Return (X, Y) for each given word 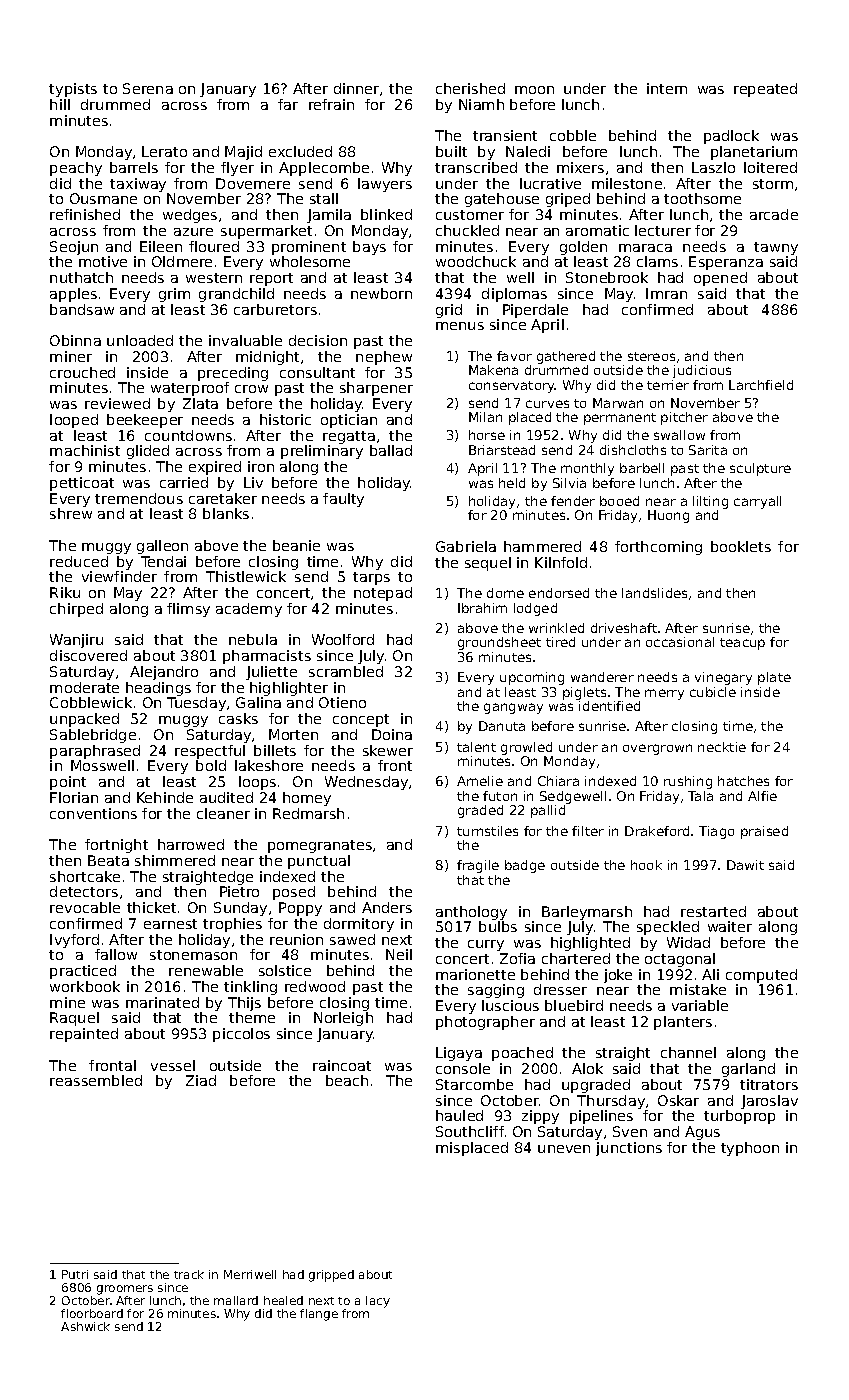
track (189, 1274)
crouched (82, 372)
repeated (765, 90)
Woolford (343, 639)
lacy (378, 1302)
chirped (76, 610)
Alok (587, 1068)
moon (534, 90)
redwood (315, 986)
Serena (148, 88)
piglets (584, 693)
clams (657, 261)
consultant (317, 372)
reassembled (96, 1080)
